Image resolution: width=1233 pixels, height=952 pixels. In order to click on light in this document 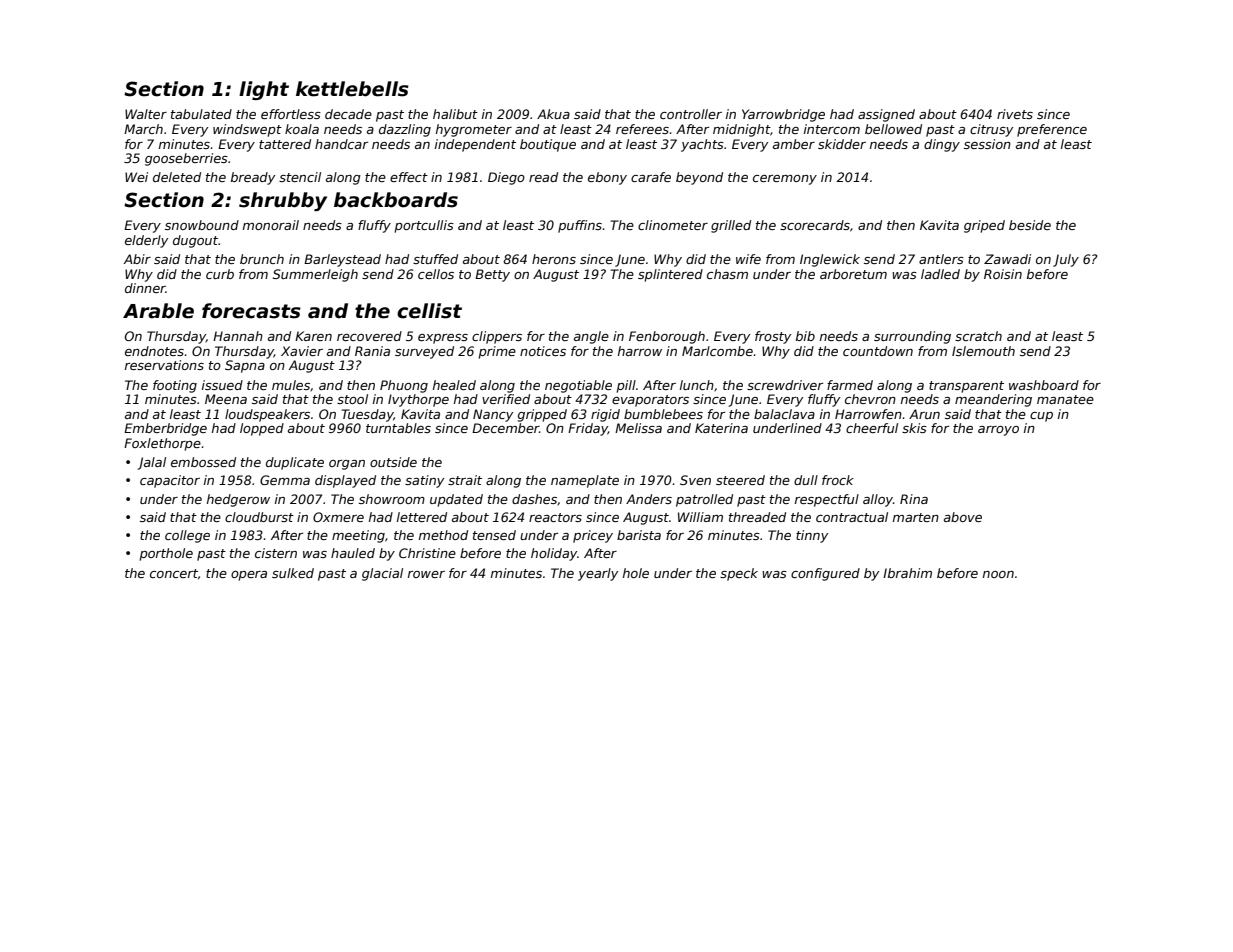, I will do `click(264, 90)`.
